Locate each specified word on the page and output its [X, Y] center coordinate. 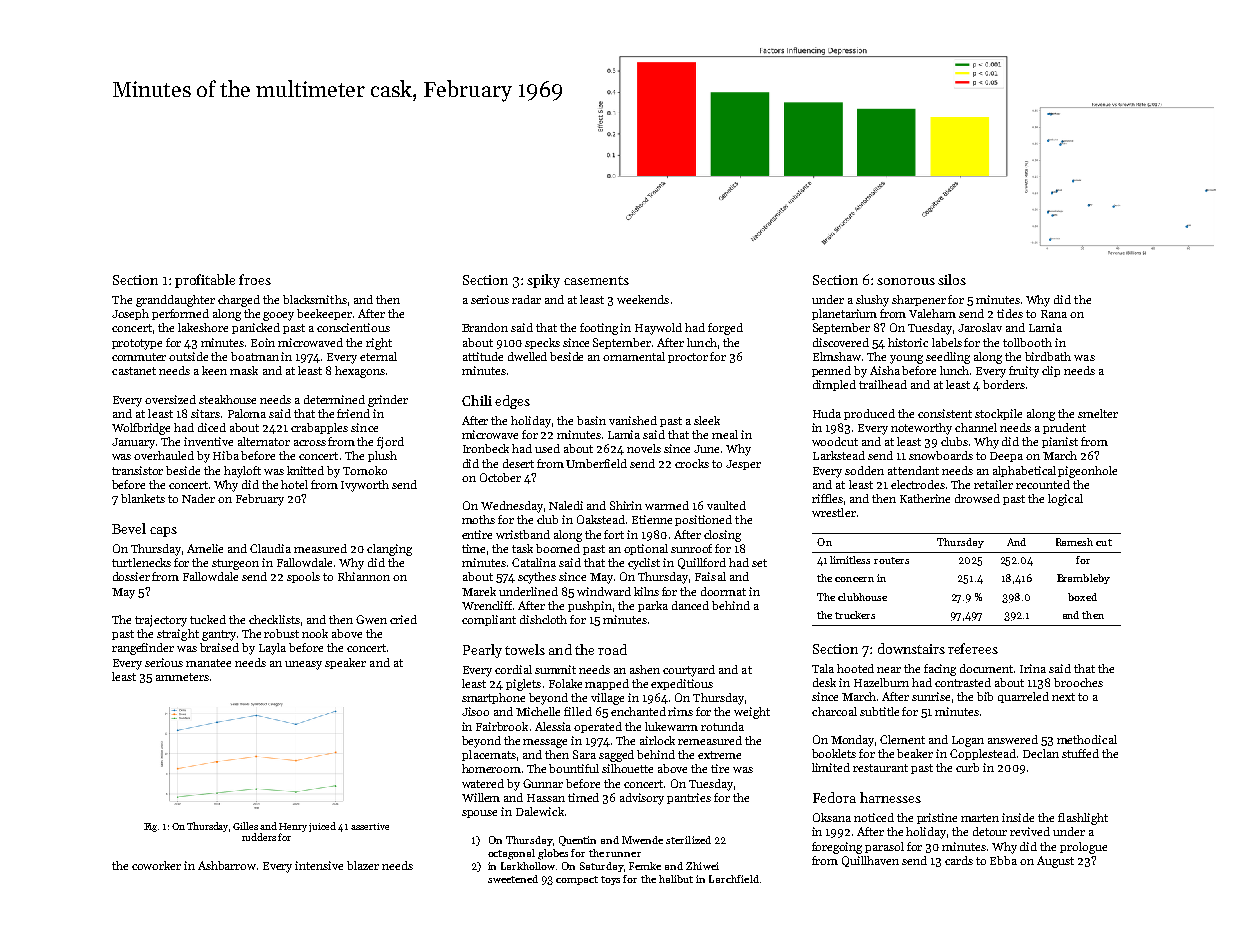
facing [940, 670]
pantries [689, 798]
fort [614, 534]
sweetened [513, 879]
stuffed [1080, 753]
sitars [205, 413]
